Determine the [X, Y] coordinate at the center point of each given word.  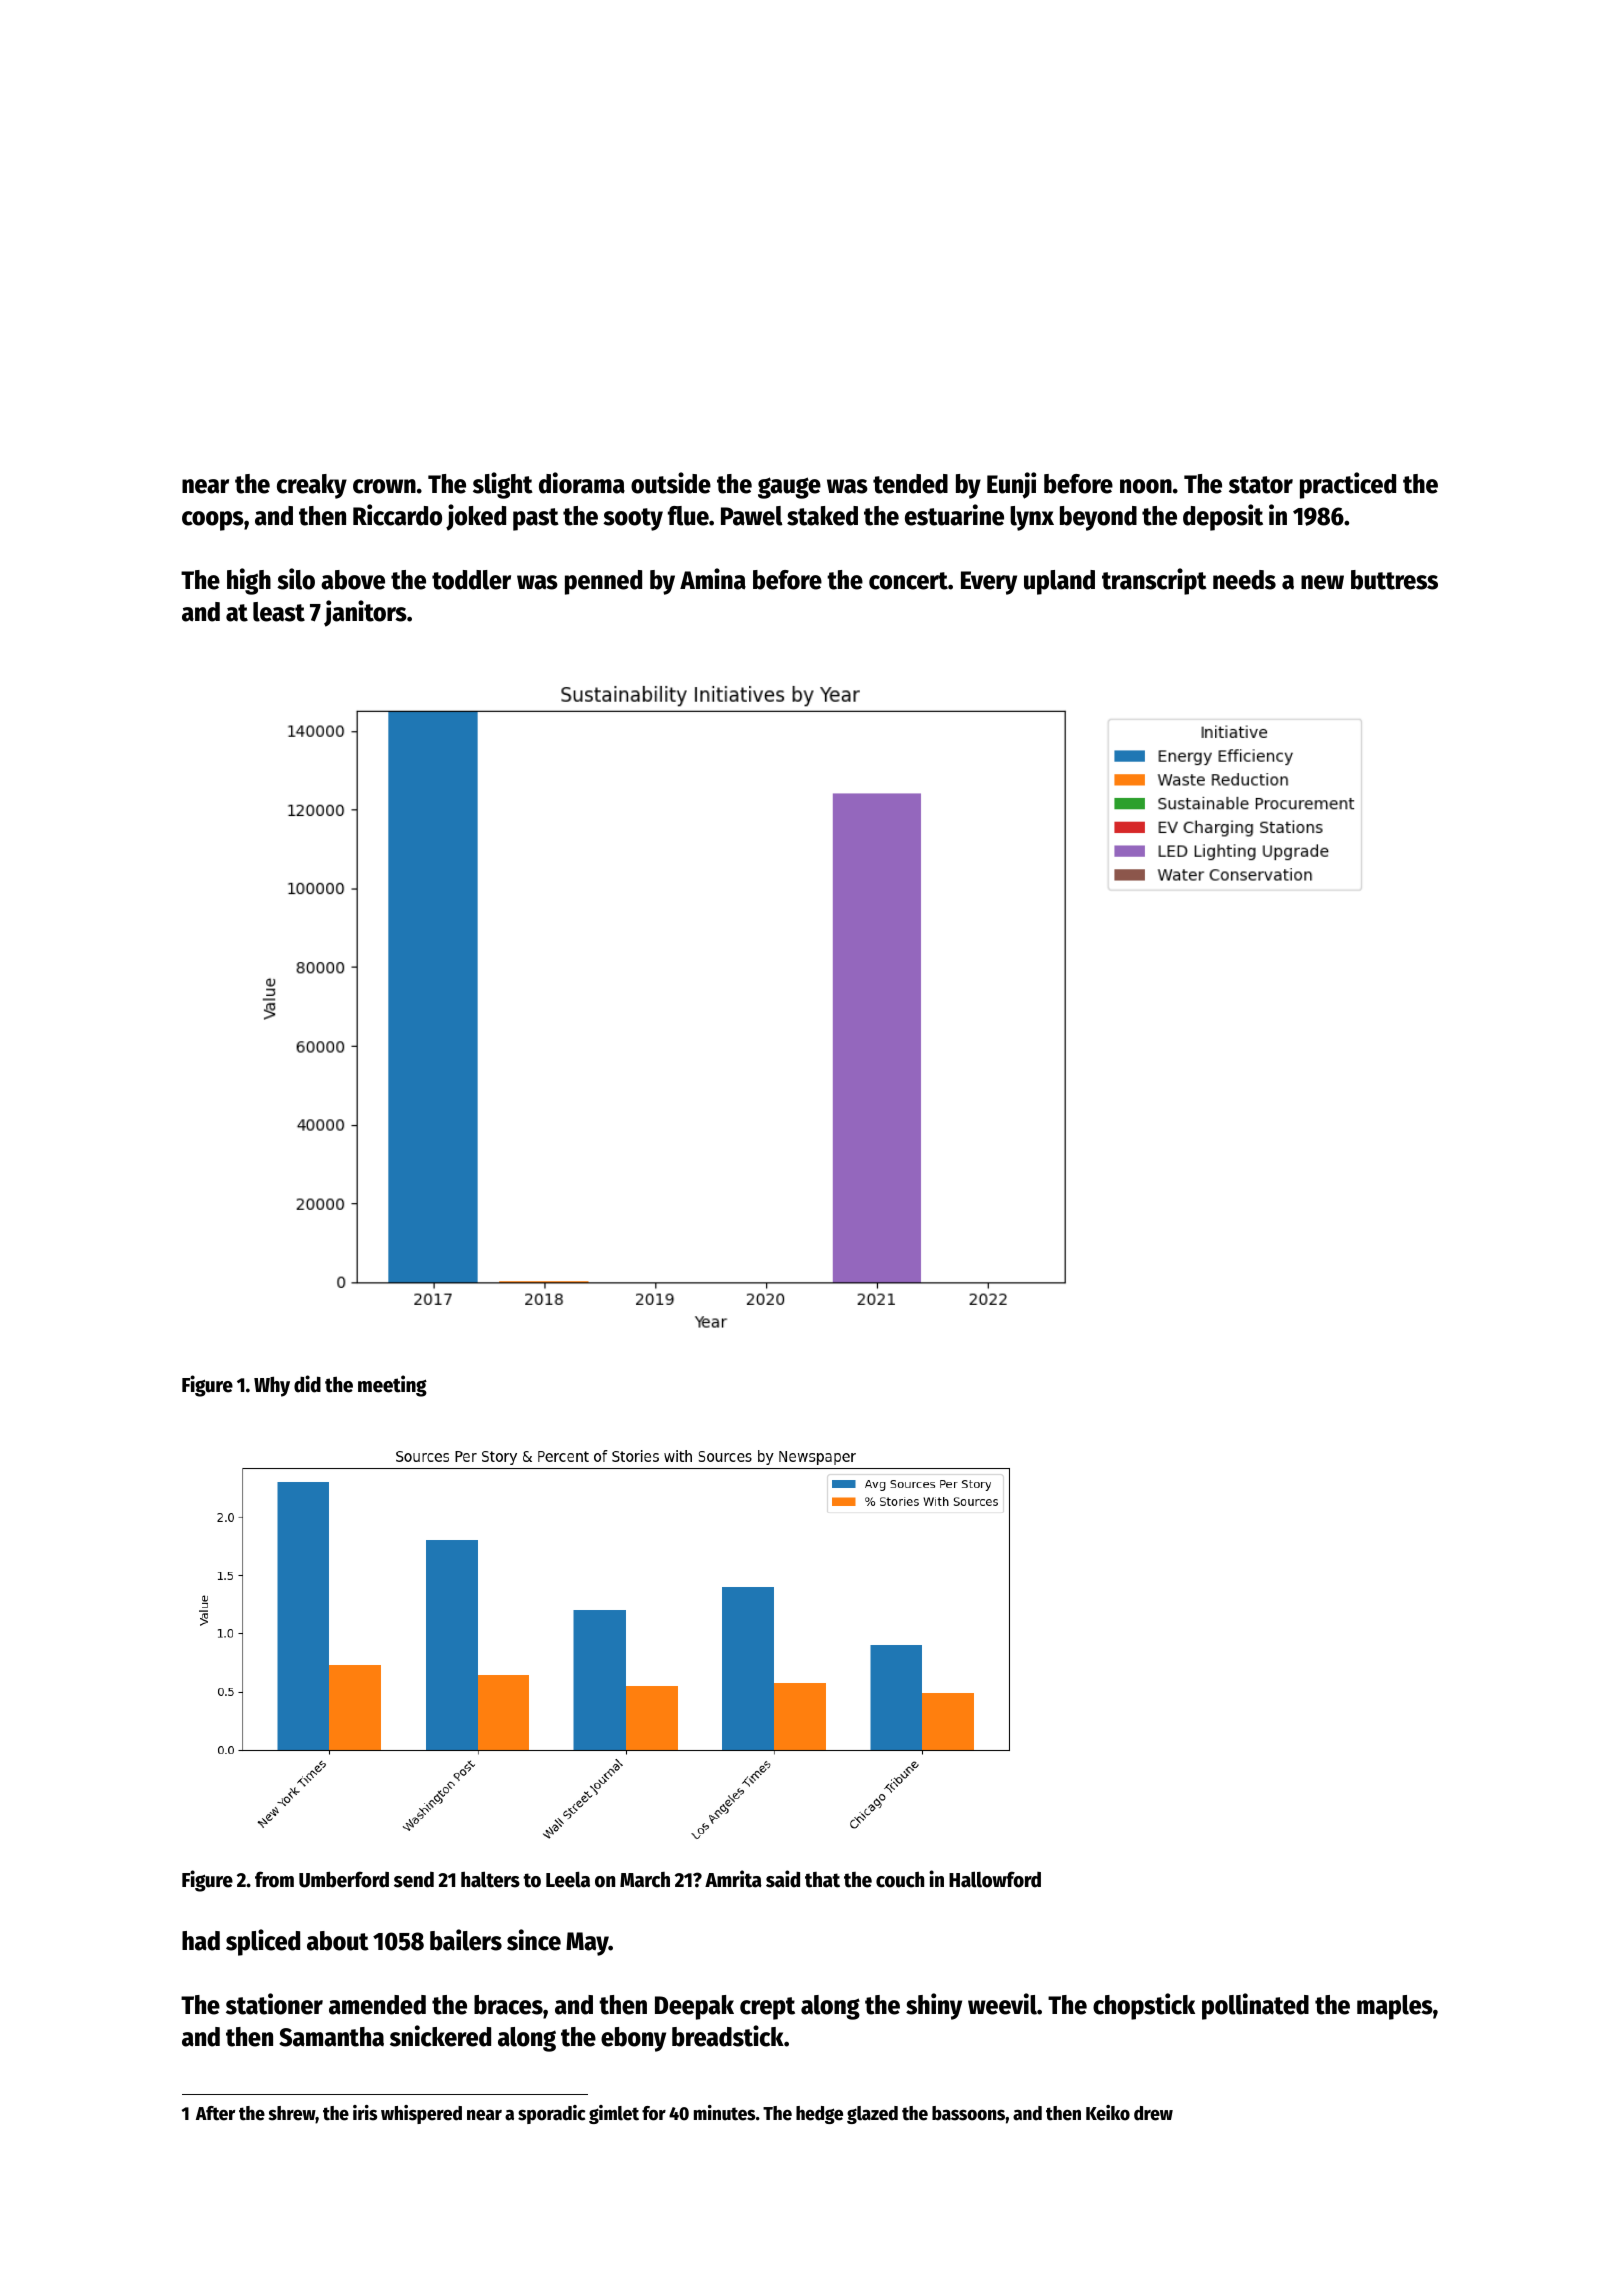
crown [384, 486]
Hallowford [995, 1879]
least [279, 612]
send [414, 1880]
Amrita [733, 1879]
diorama [582, 483]
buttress [1394, 580]
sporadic [551, 2114]
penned [603, 582]
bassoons [968, 2113]
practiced [1348, 485]
